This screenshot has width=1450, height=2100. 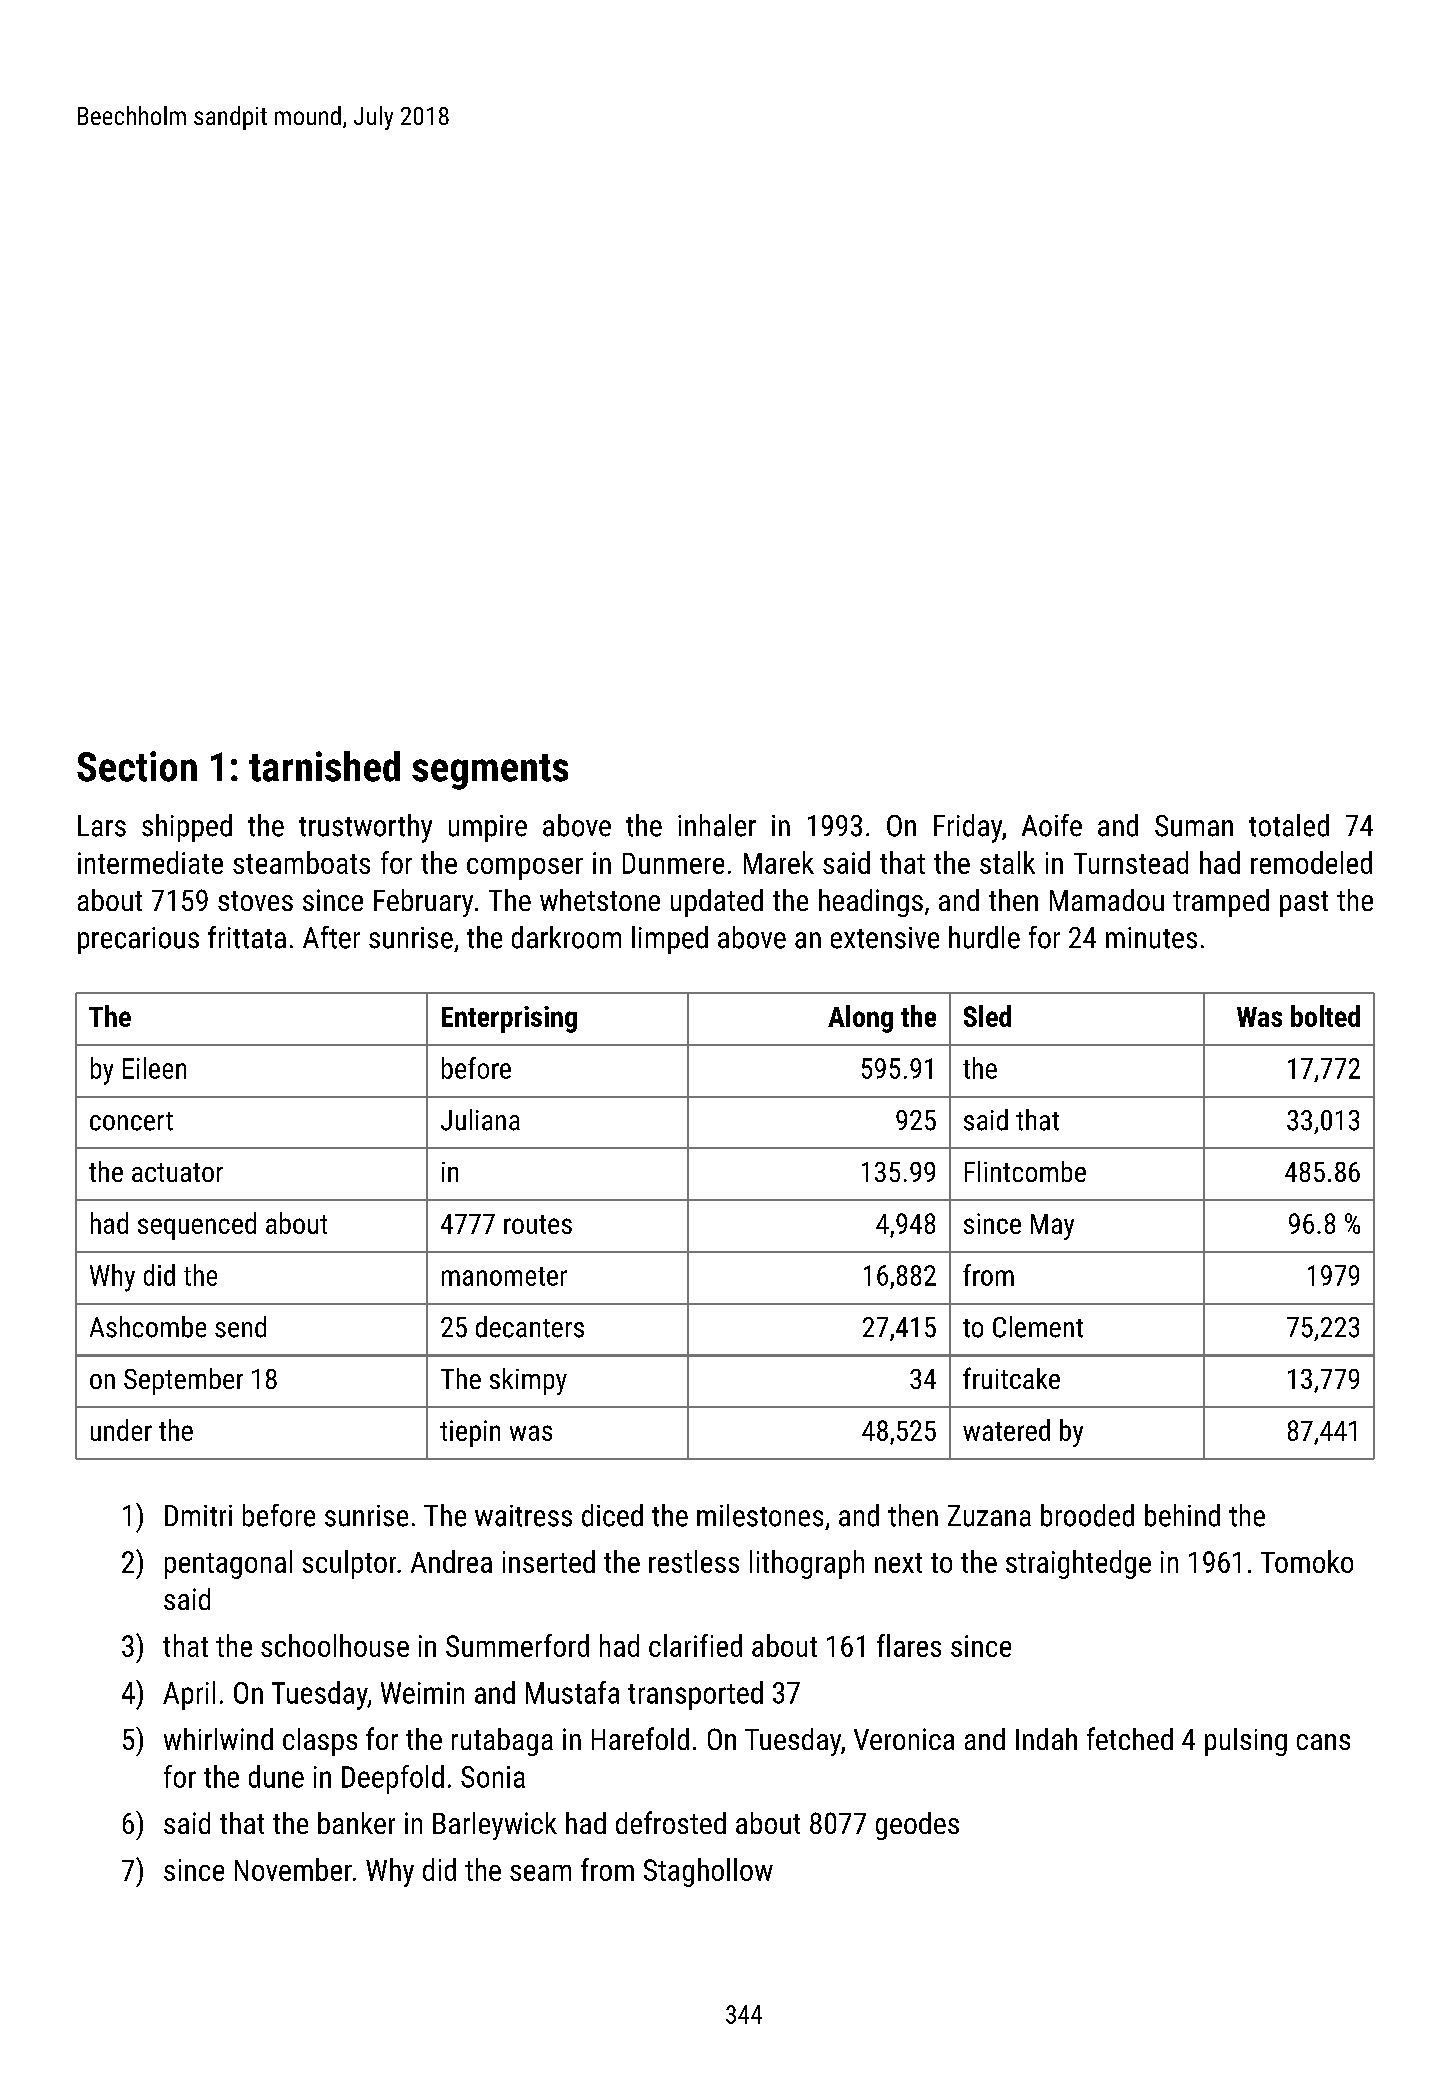 I want to click on dune, so click(x=276, y=1776).
